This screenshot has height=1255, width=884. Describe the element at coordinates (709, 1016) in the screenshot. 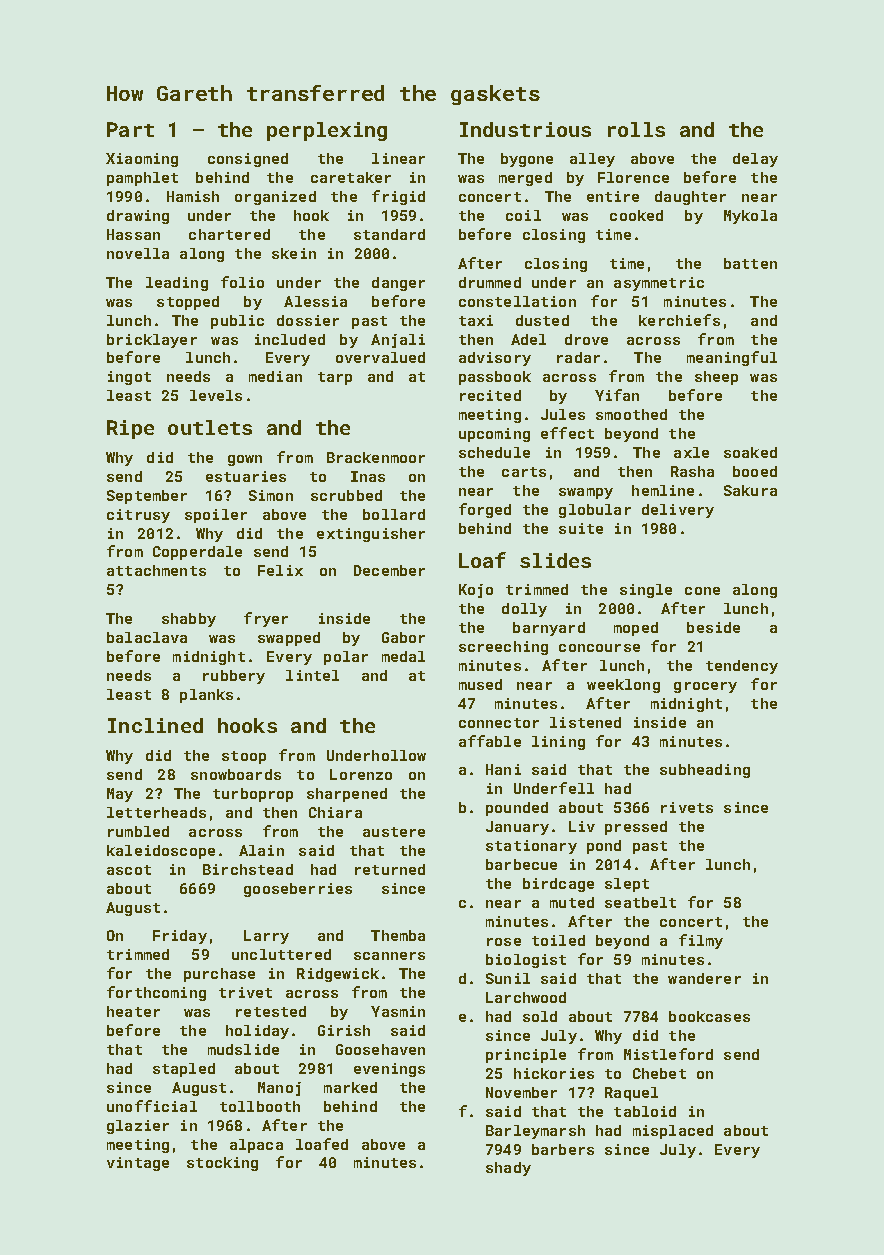

I see `bookcases` at that location.
